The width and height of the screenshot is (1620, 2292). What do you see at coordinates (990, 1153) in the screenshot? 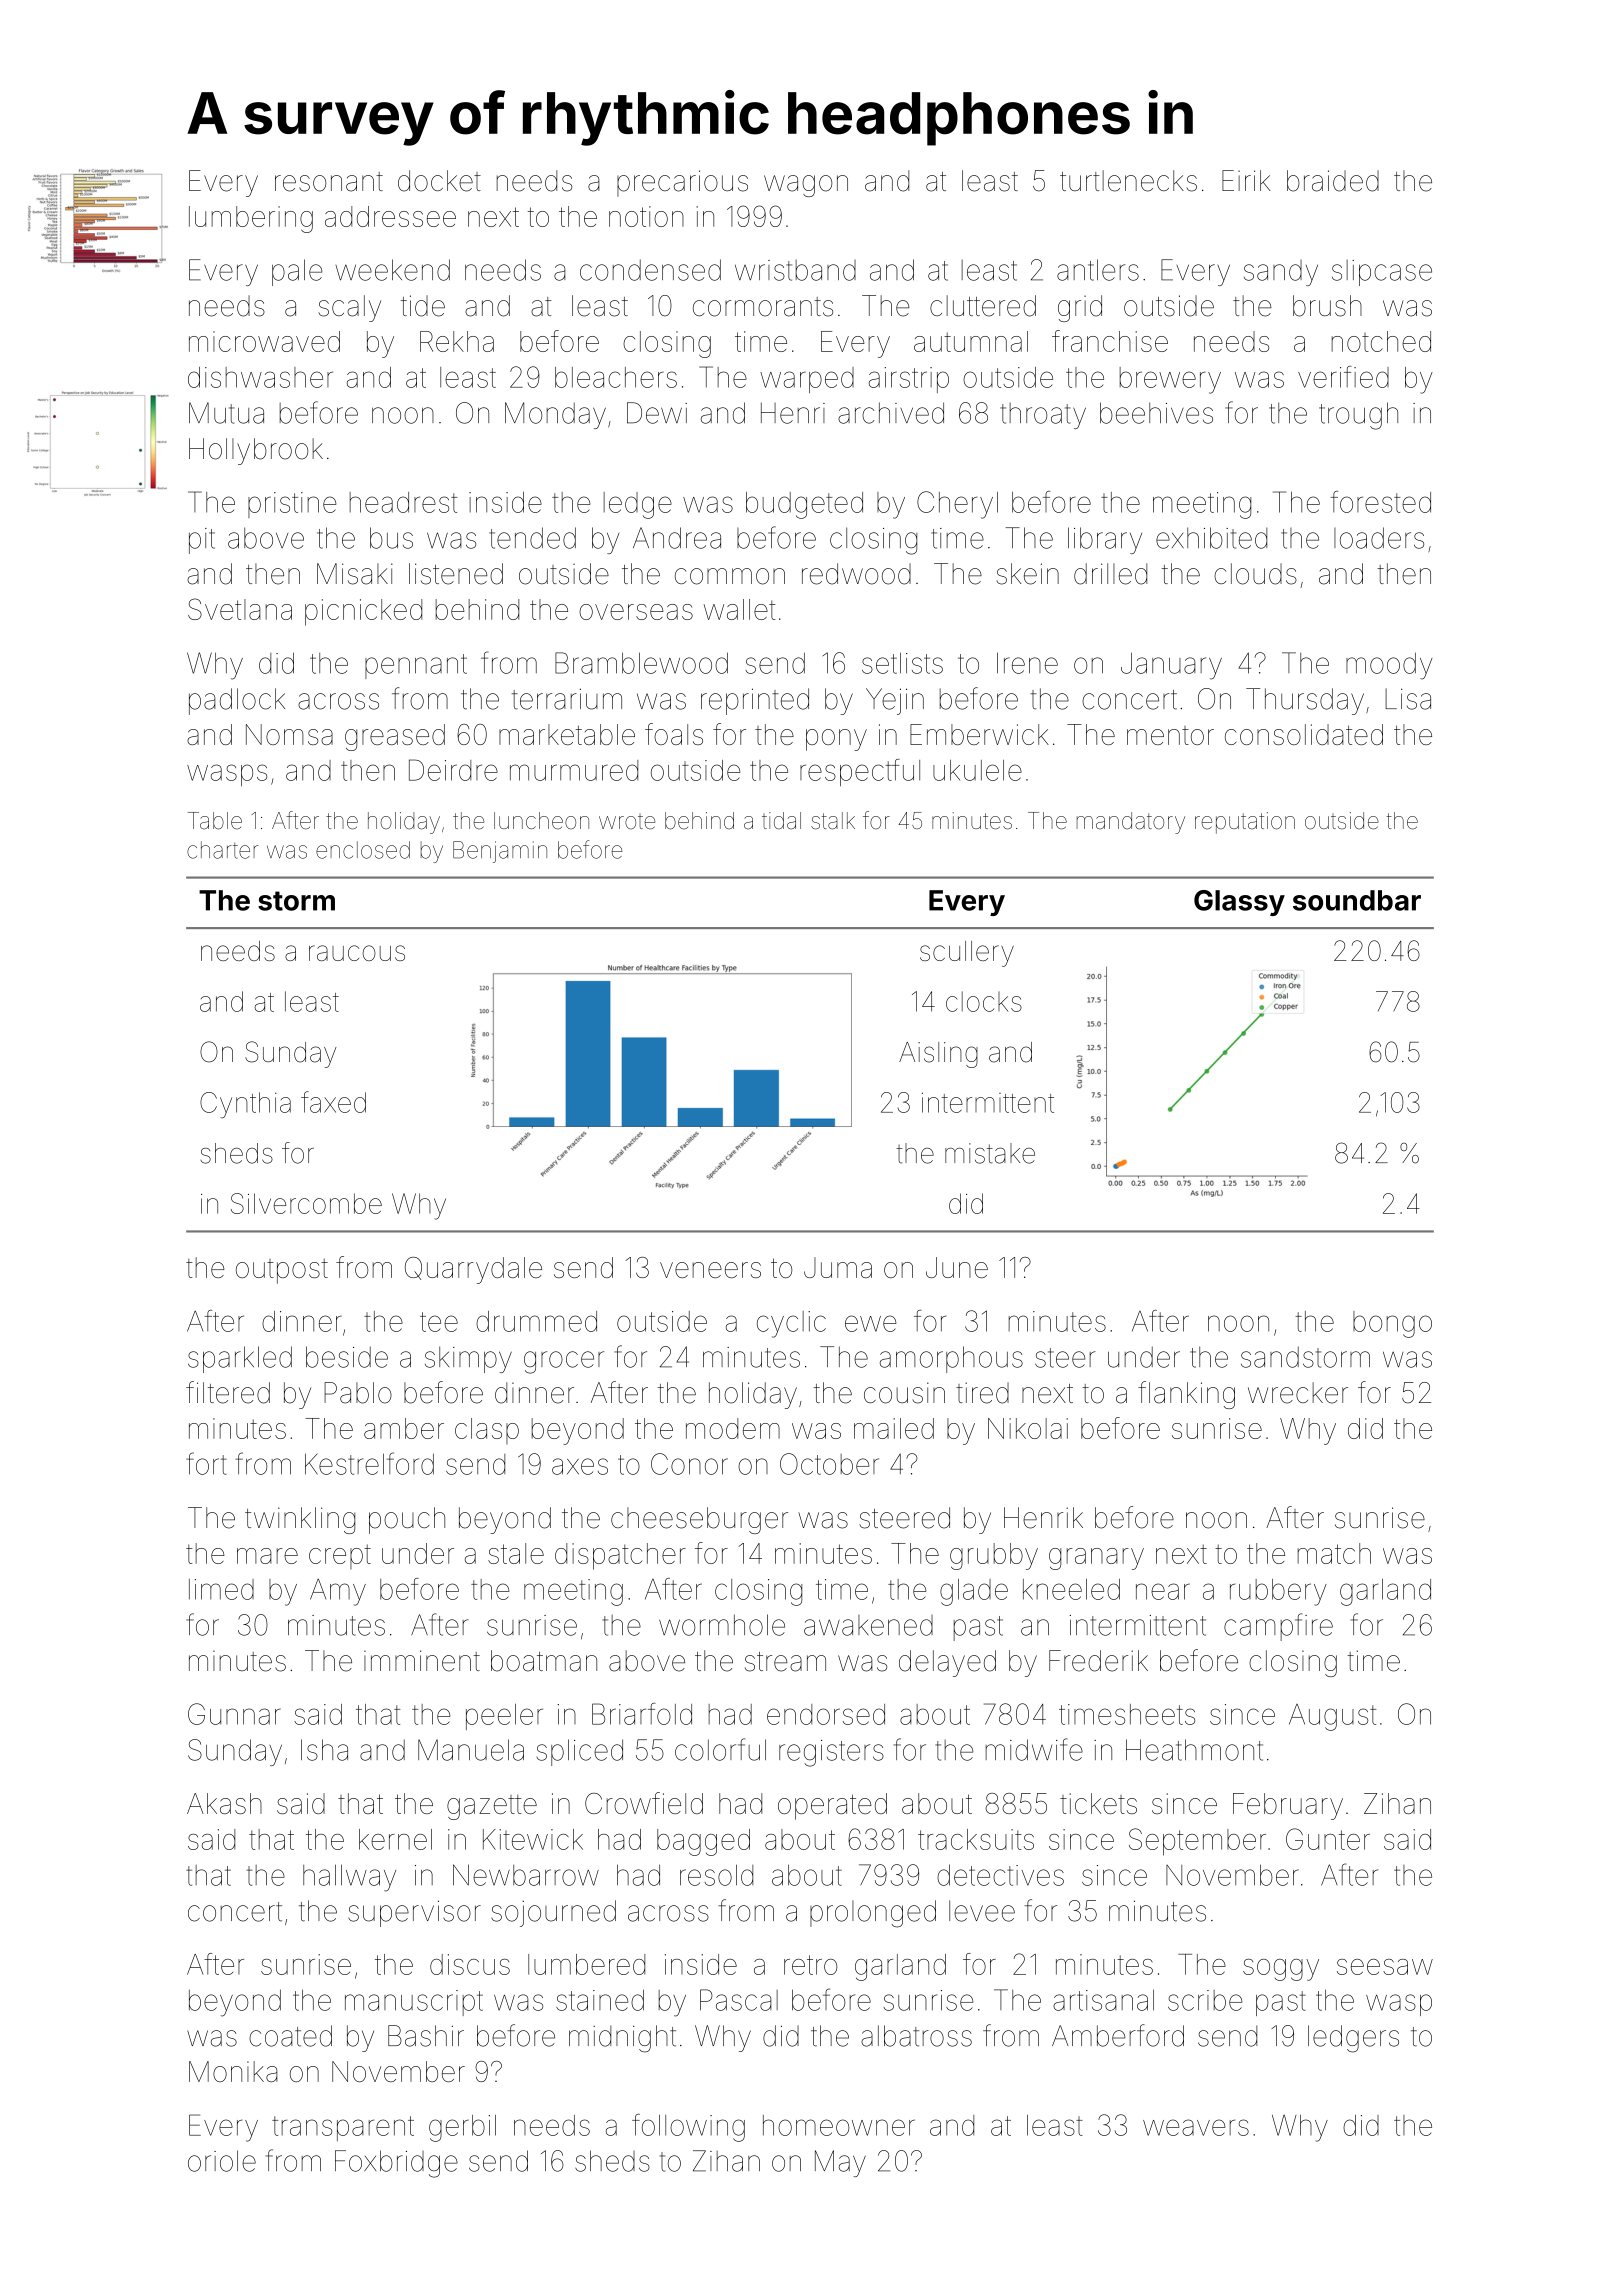
I see `mistake` at bounding box center [990, 1153].
